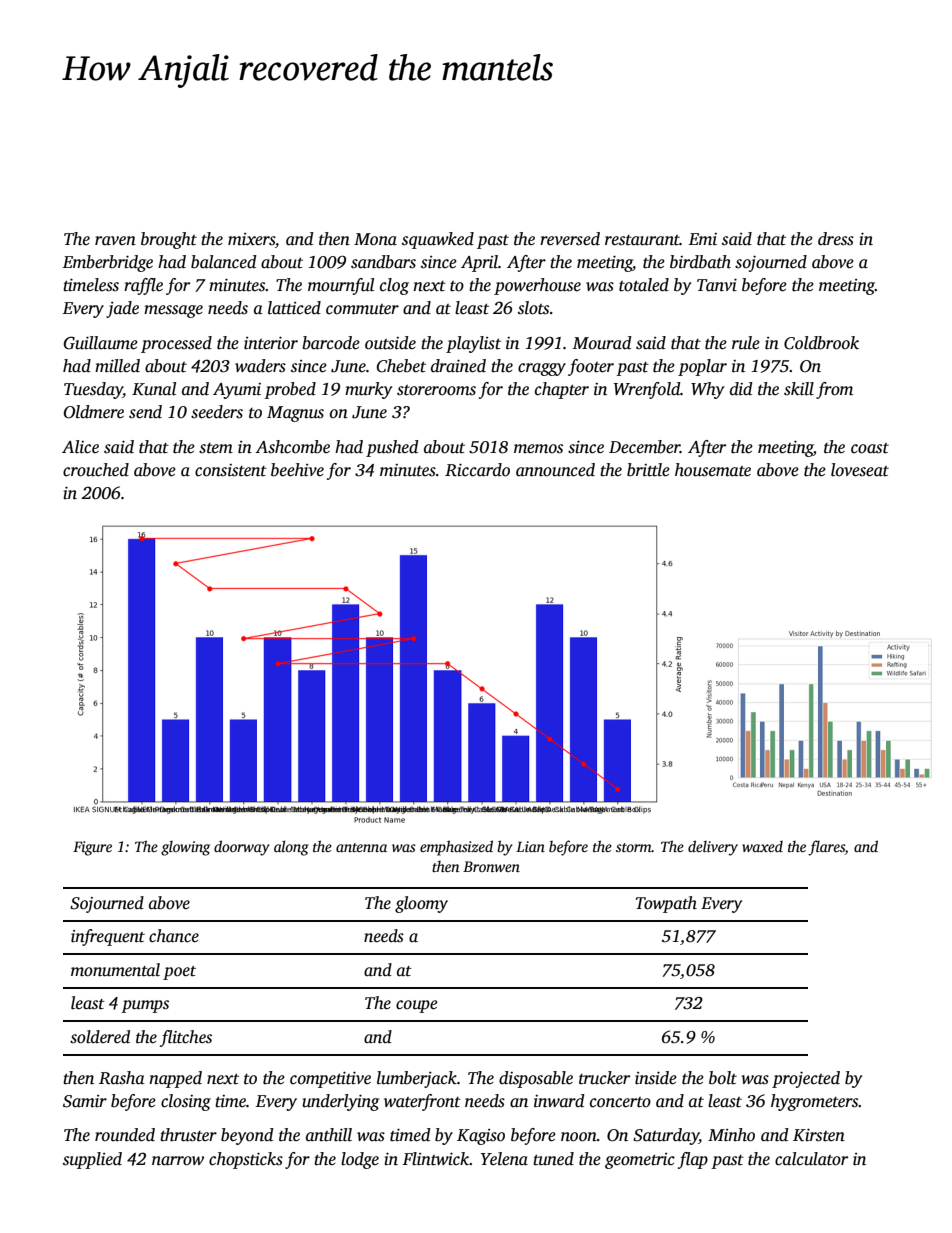  I want to click on squawked, so click(438, 240).
